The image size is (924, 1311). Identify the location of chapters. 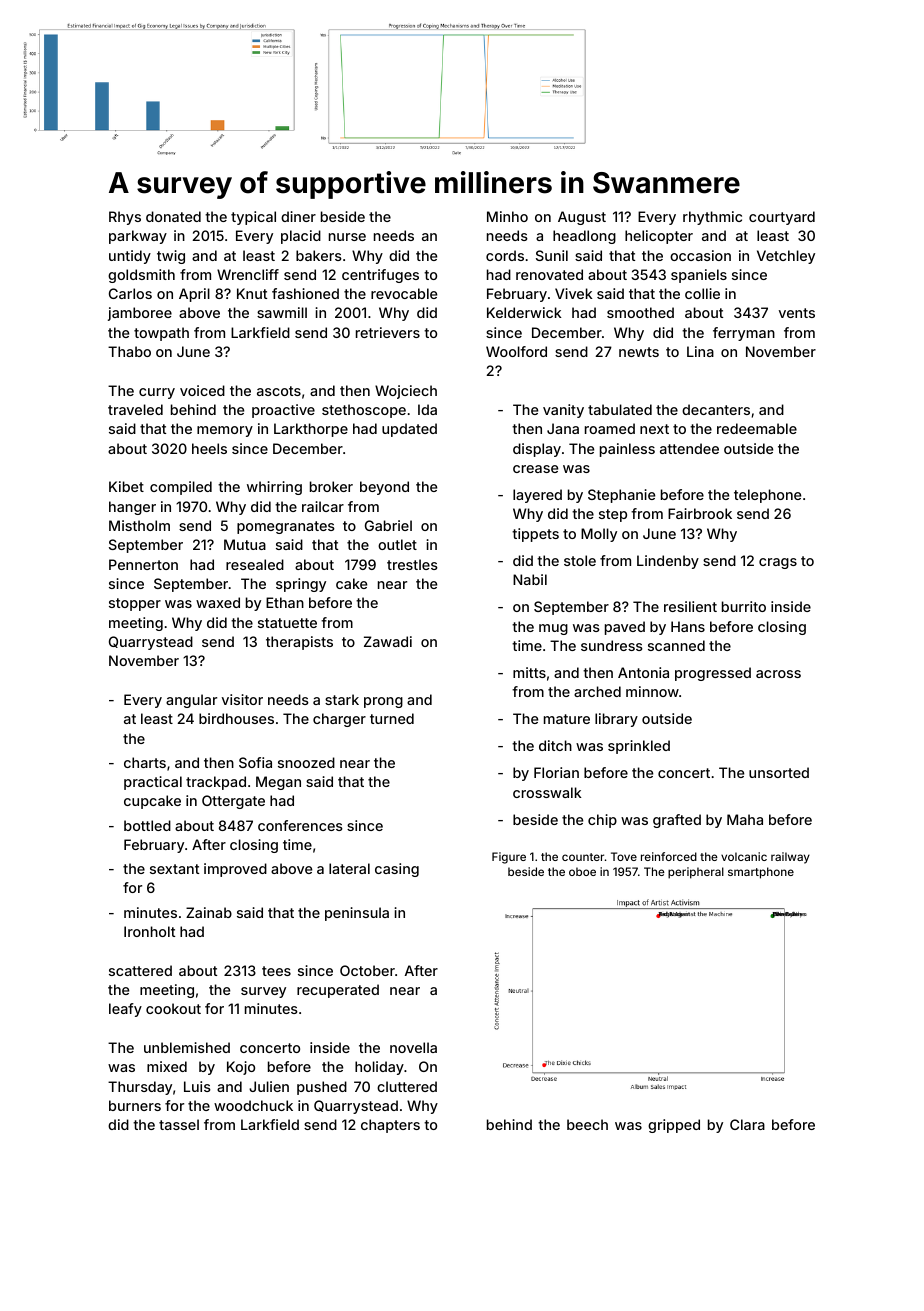
(390, 1126).
